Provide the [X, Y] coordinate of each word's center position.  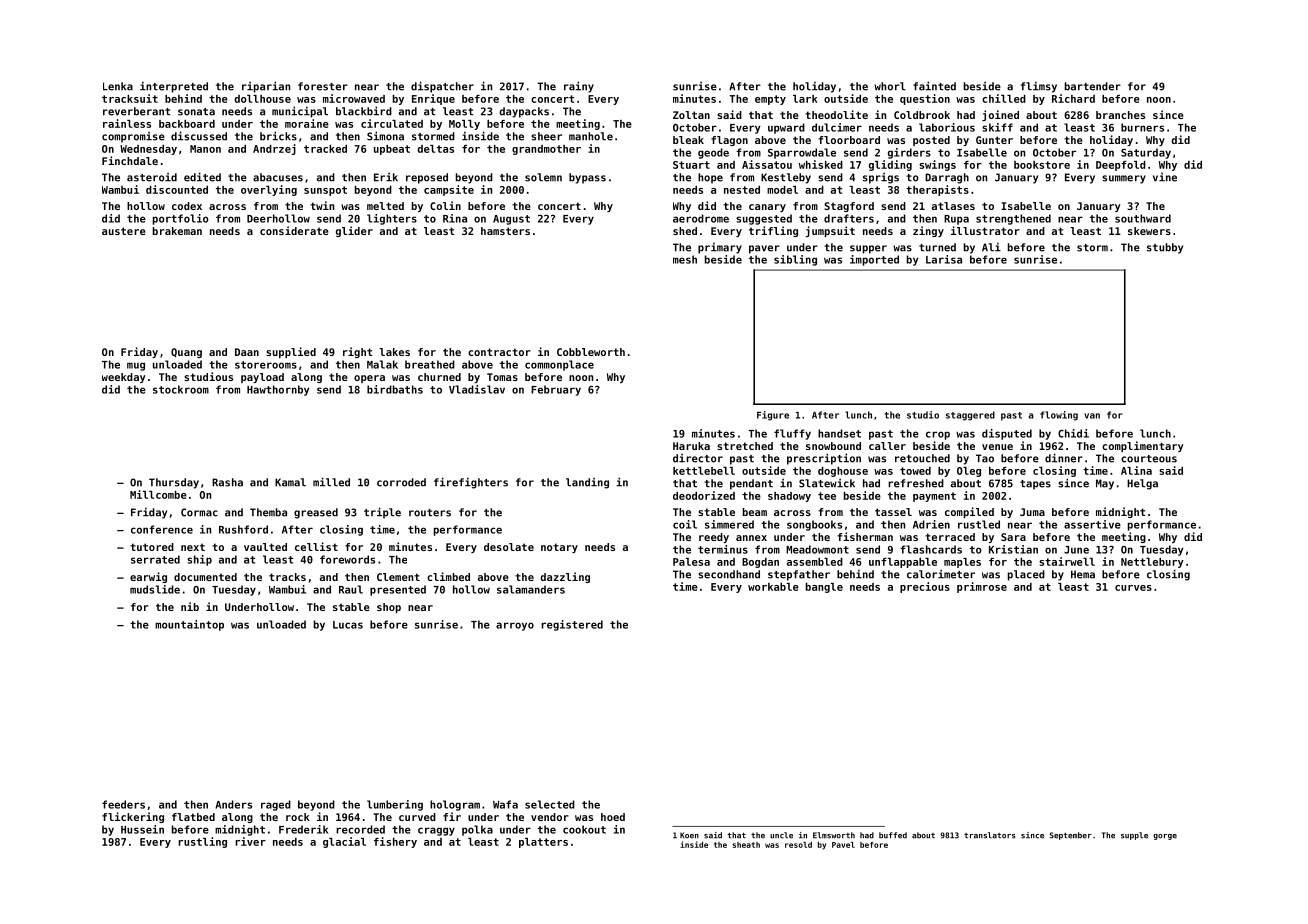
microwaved [354, 98]
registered [572, 625]
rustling [202, 842]
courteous [1149, 459]
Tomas [502, 377]
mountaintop [189, 625]
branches [1120, 115]
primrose [982, 587]
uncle [781, 835]
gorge [1165, 837]
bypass [587, 178]
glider [354, 231]
